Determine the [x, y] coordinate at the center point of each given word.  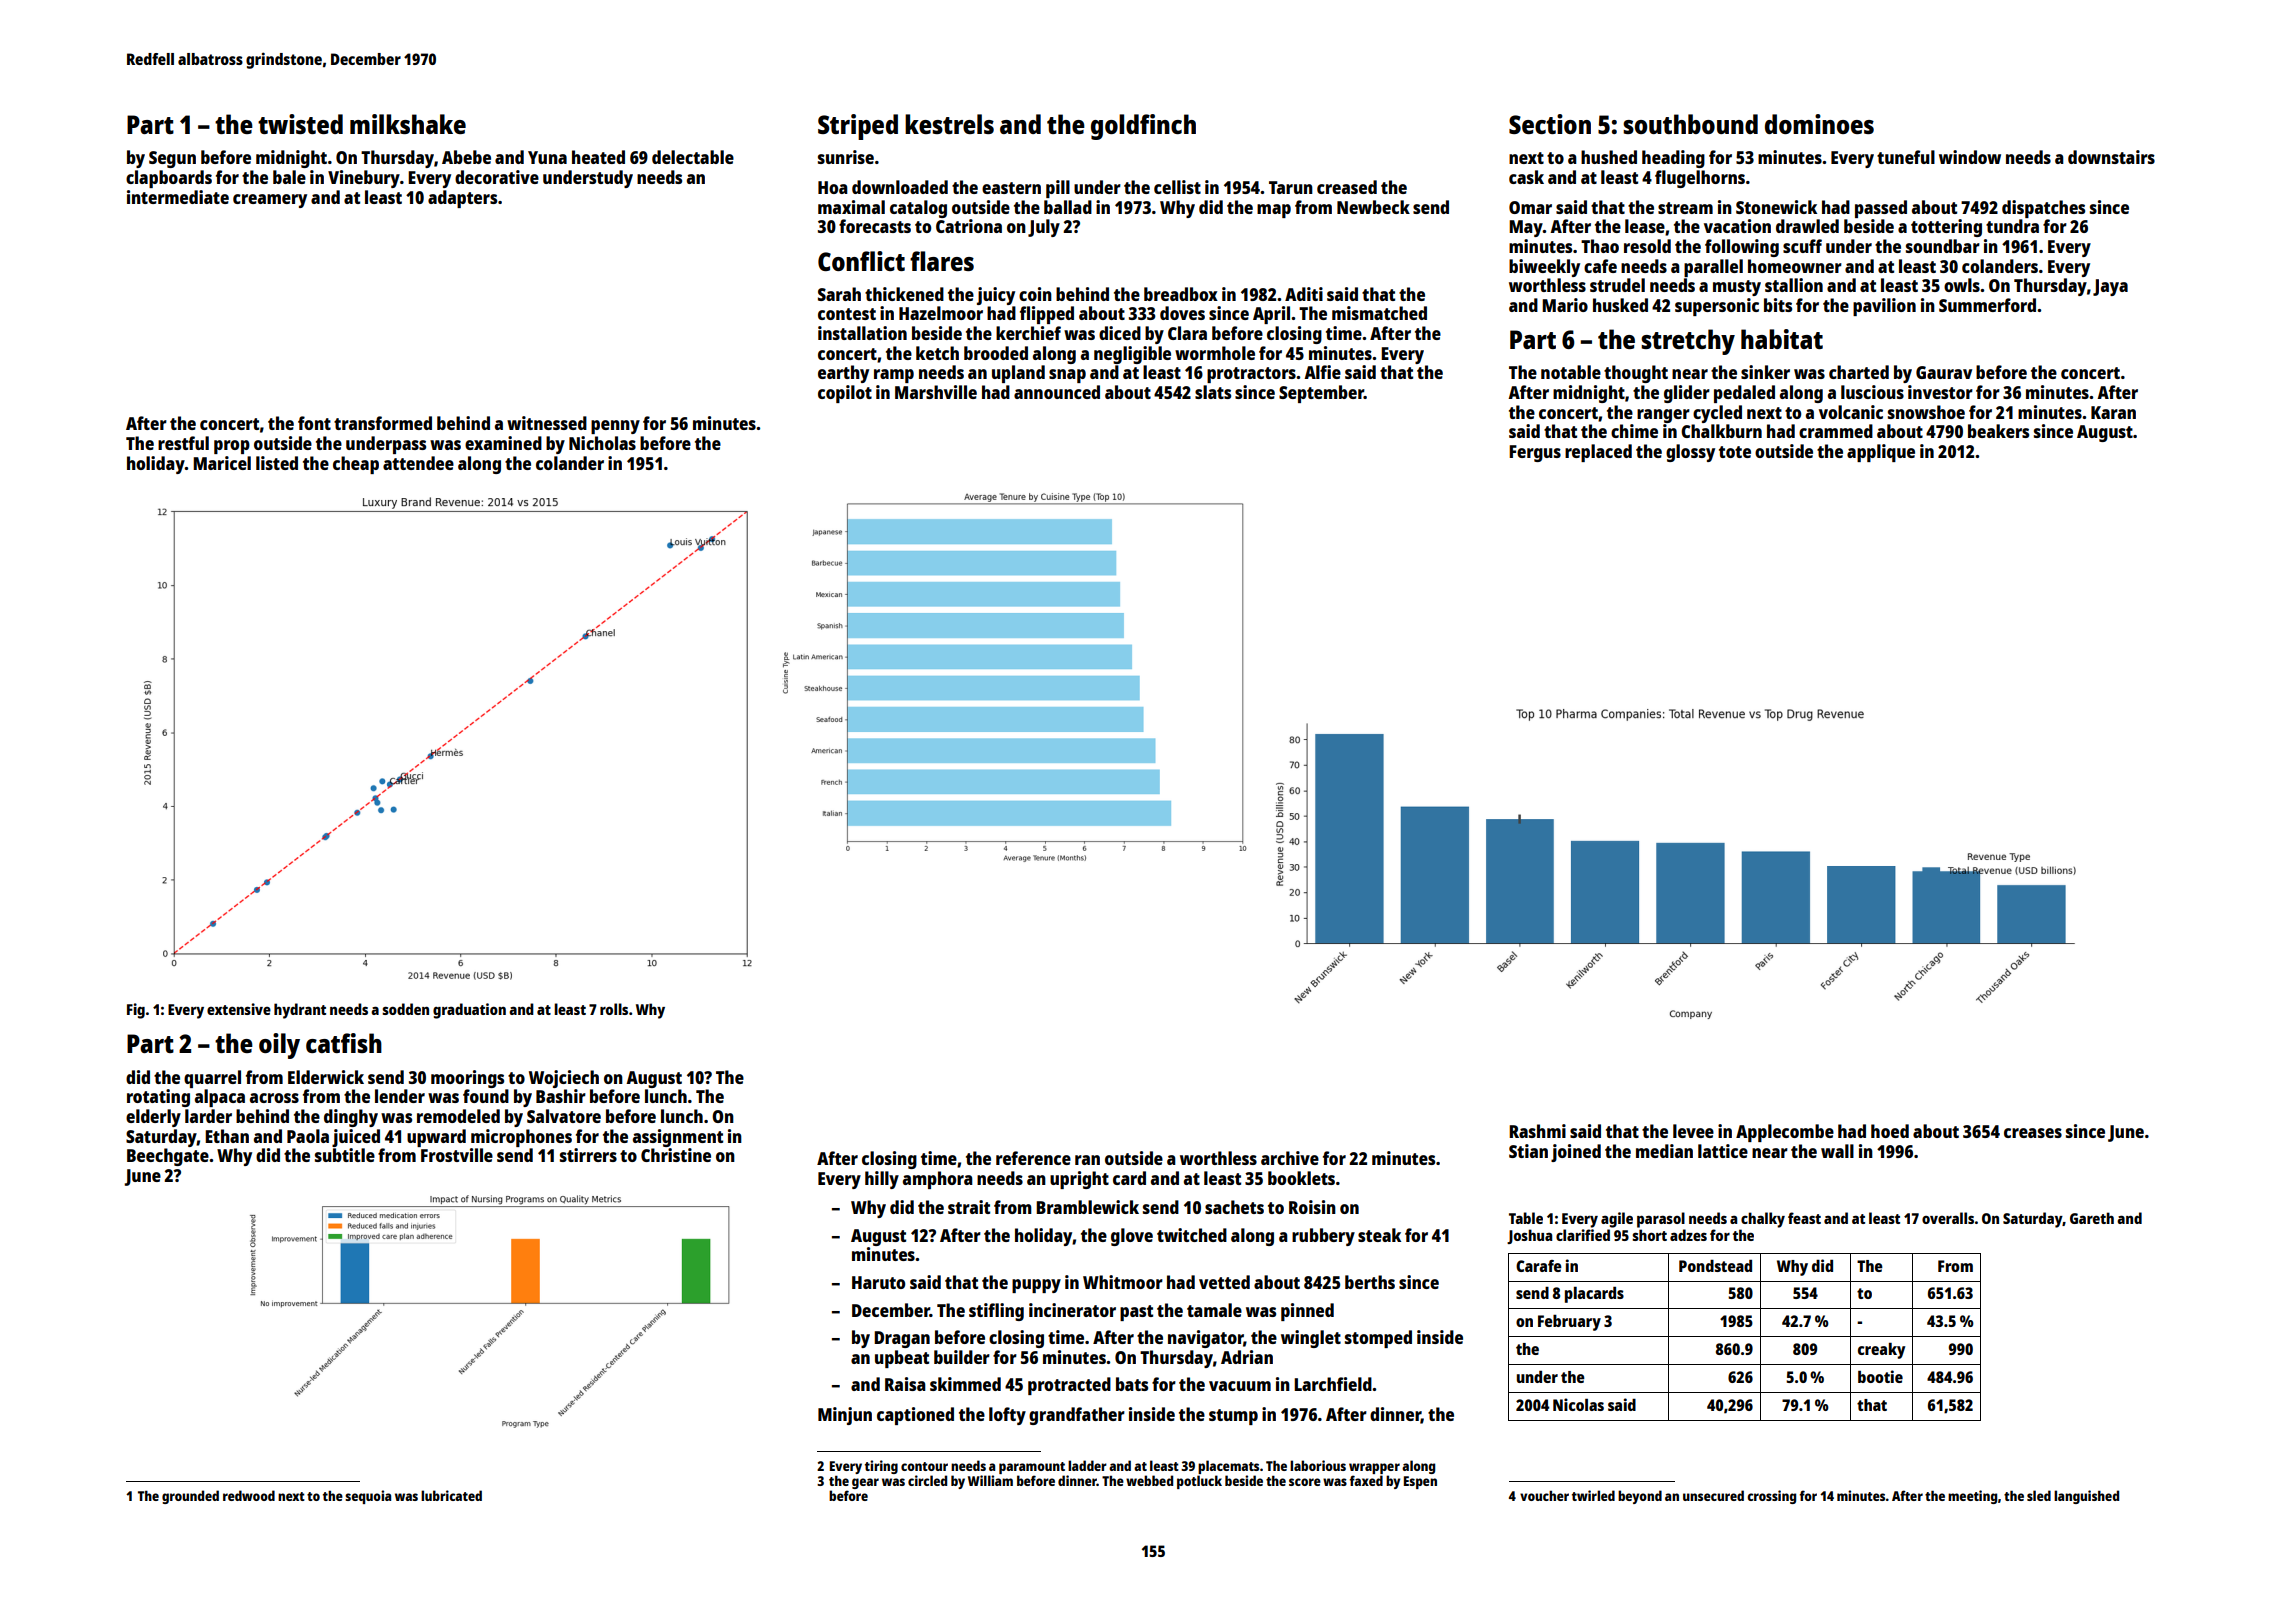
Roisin [1312, 1207]
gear [865, 1483]
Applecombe [1785, 1133]
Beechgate [168, 1157]
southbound [1690, 124]
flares [942, 261]
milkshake [408, 124]
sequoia [368, 1497]
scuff [1802, 246]
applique [1881, 453]
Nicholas [602, 443]
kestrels [949, 124]
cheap [356, 465]
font [314, 423]
